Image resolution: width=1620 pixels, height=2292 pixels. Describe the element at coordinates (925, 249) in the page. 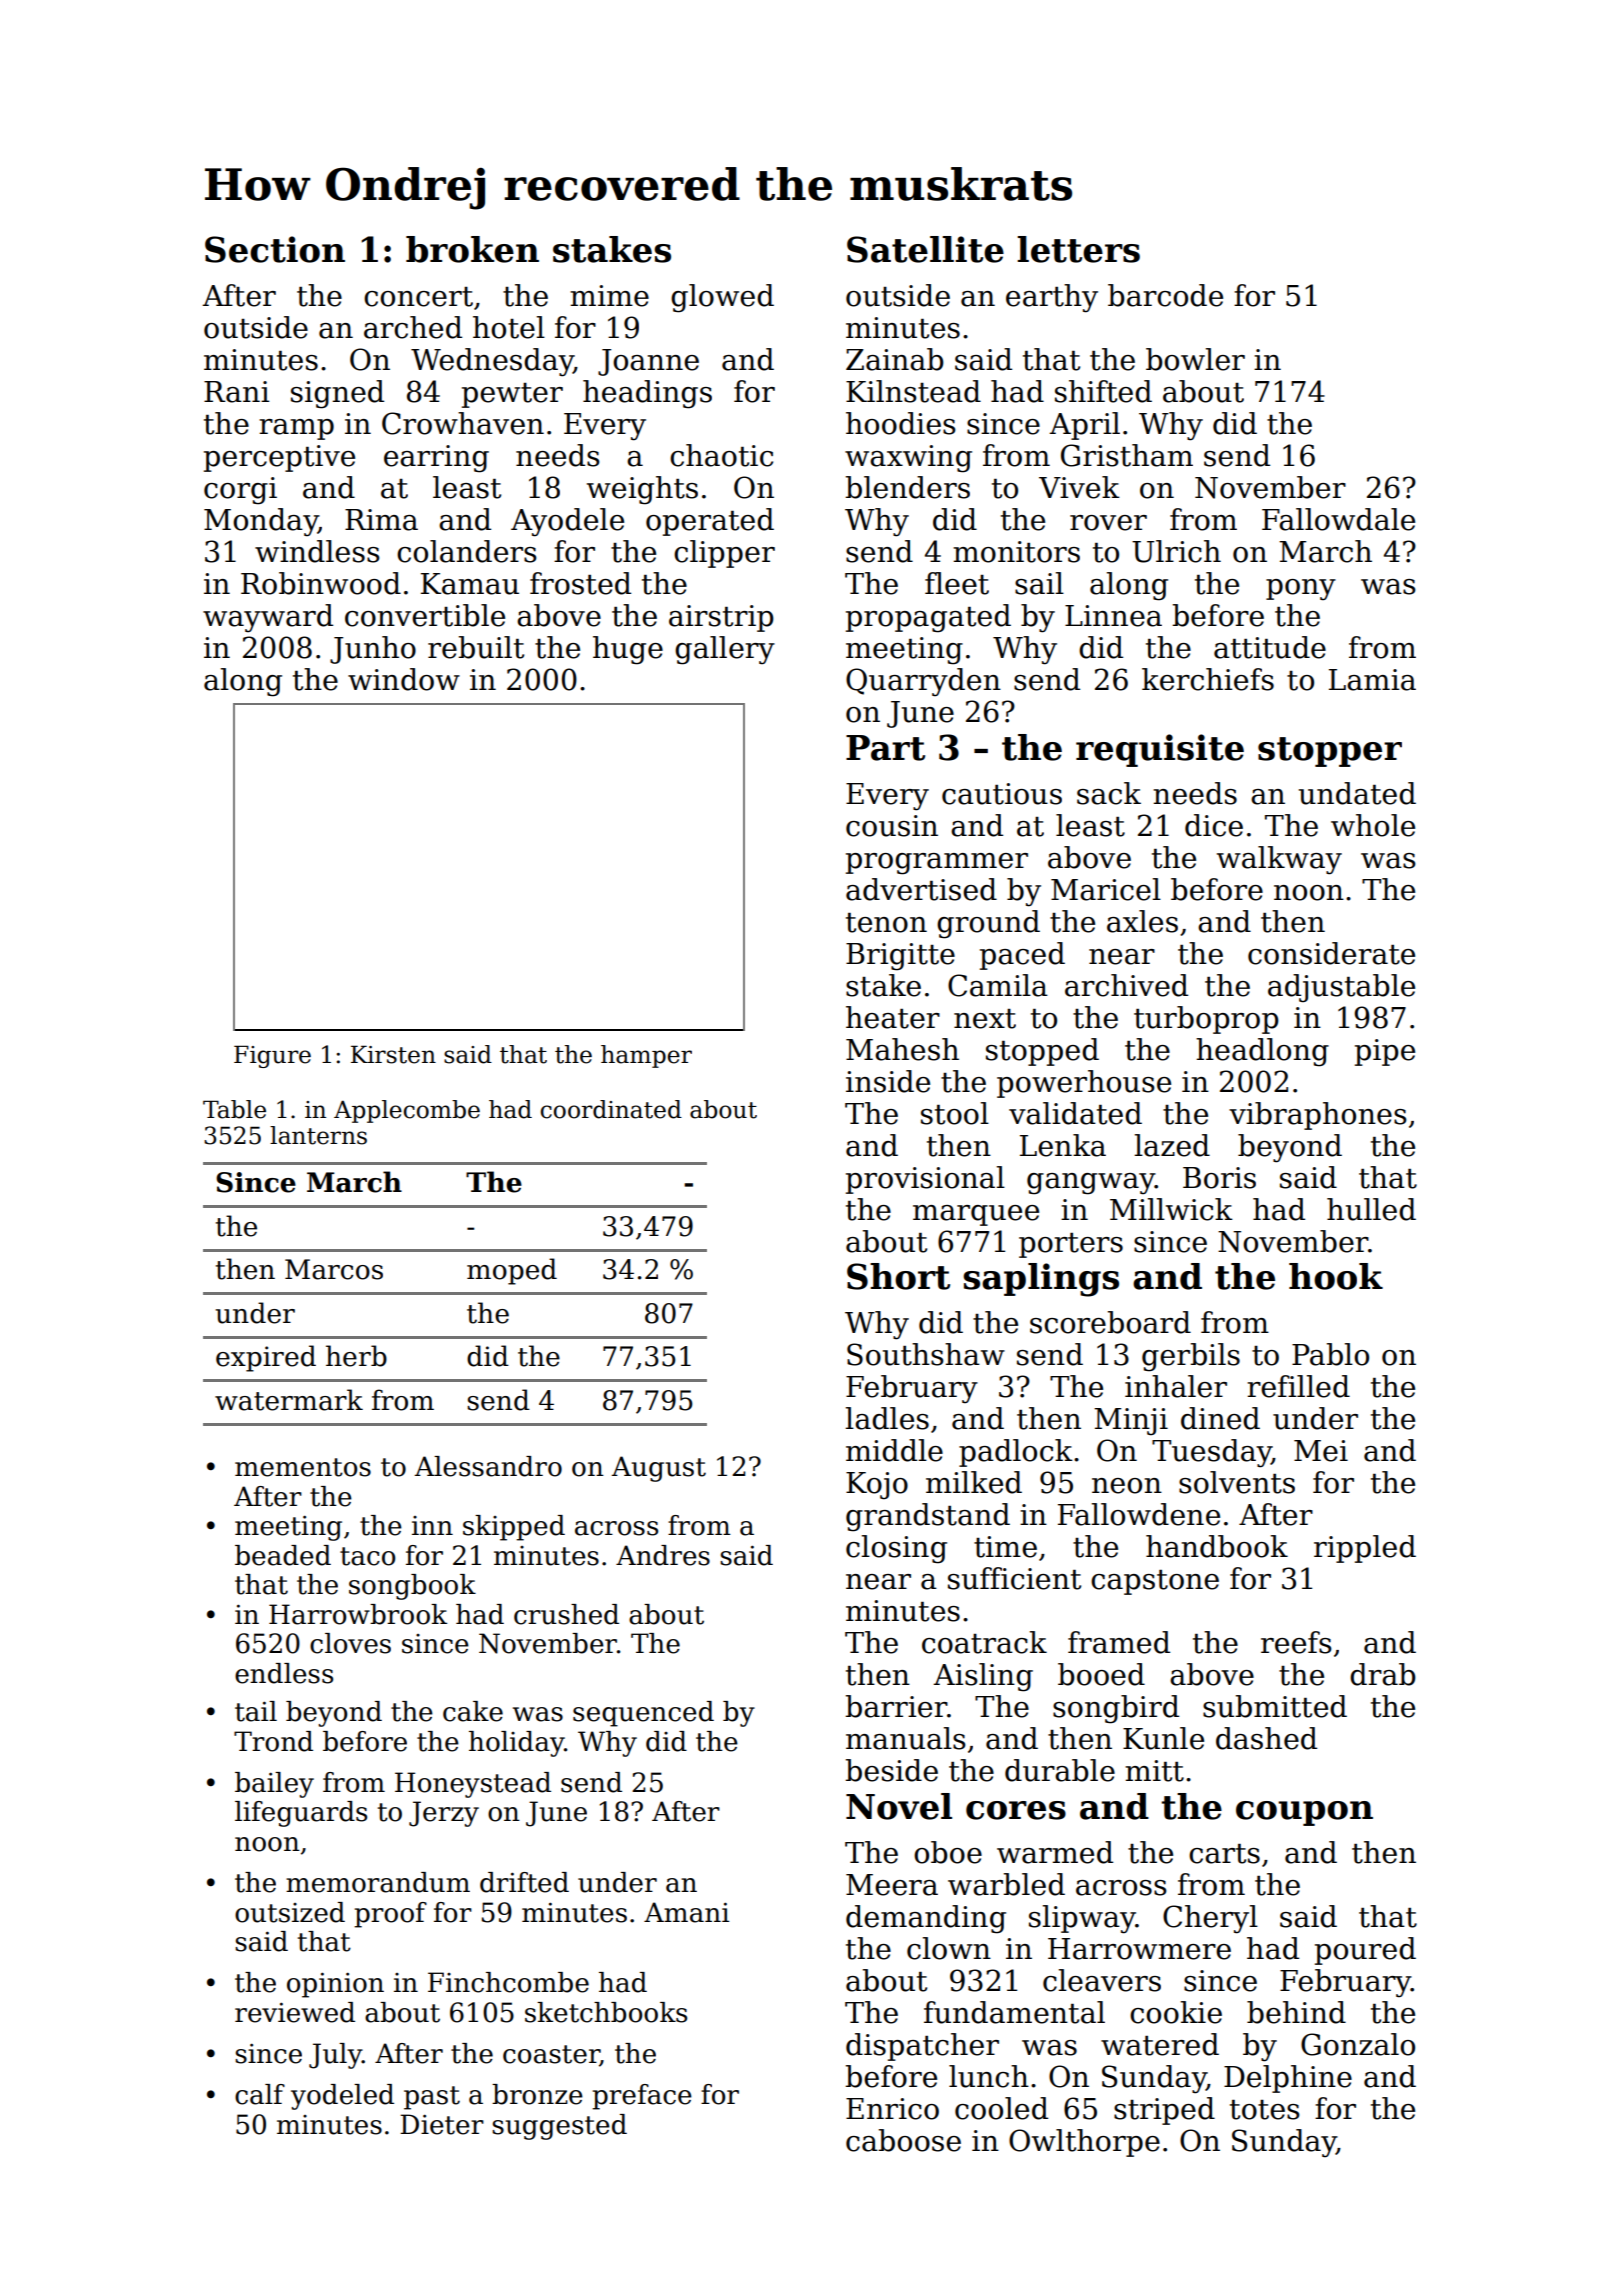

I see `Satellite` at that location.
